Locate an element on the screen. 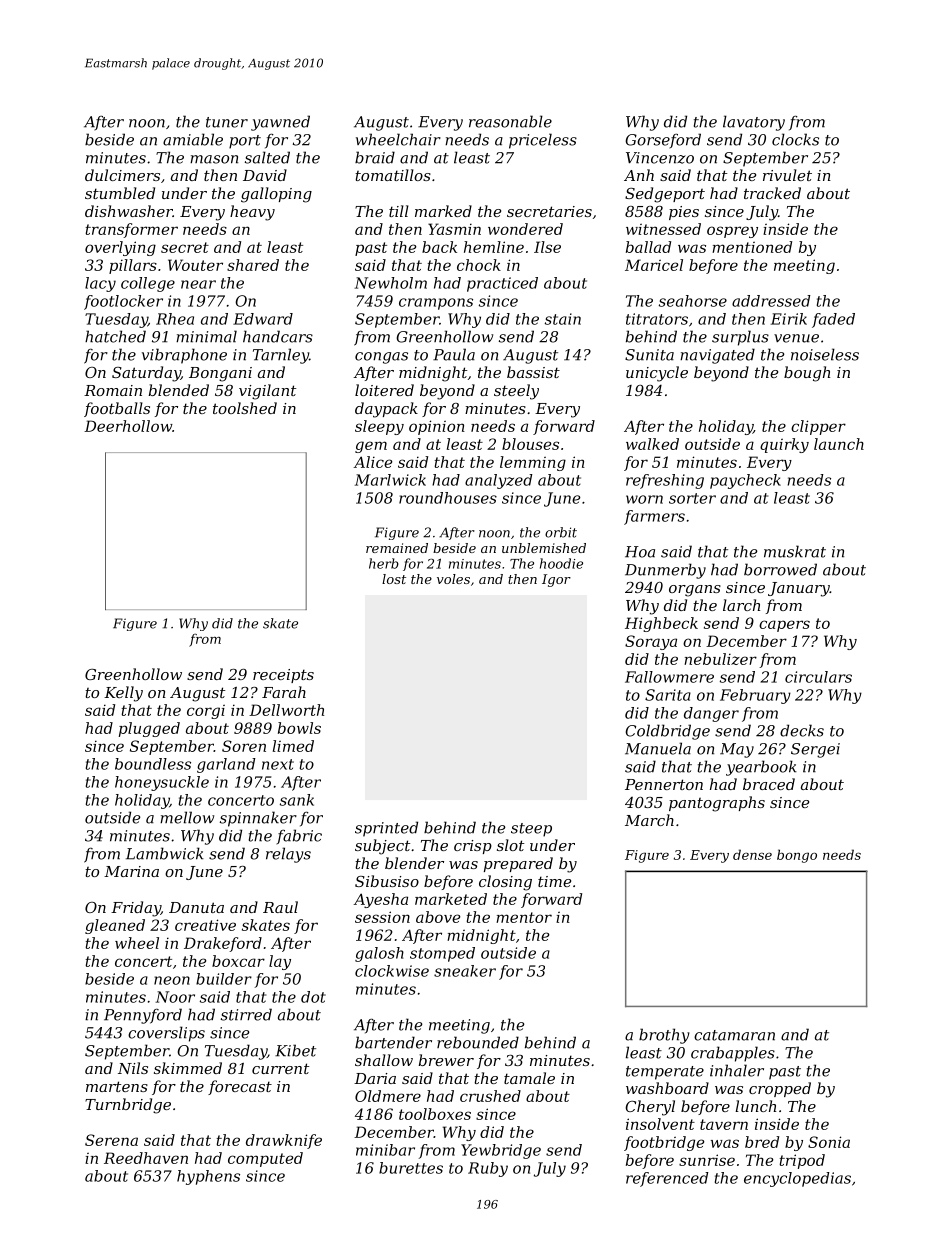 The width and height of the screenshot is (952, 1233). boundless is located at coordinates (153, 764).
